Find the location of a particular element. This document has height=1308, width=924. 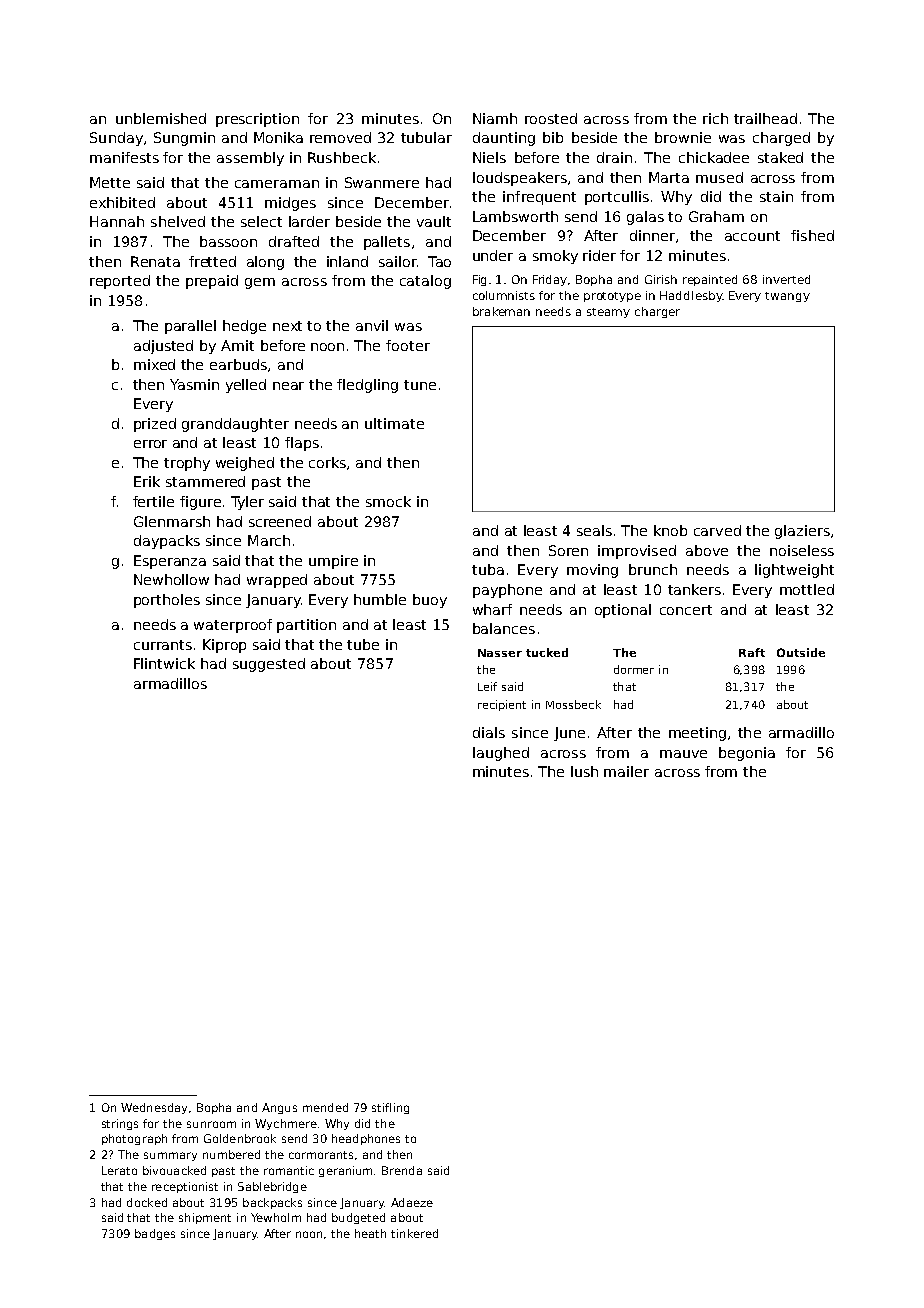

roosted is located at coordinates (551, 118).
